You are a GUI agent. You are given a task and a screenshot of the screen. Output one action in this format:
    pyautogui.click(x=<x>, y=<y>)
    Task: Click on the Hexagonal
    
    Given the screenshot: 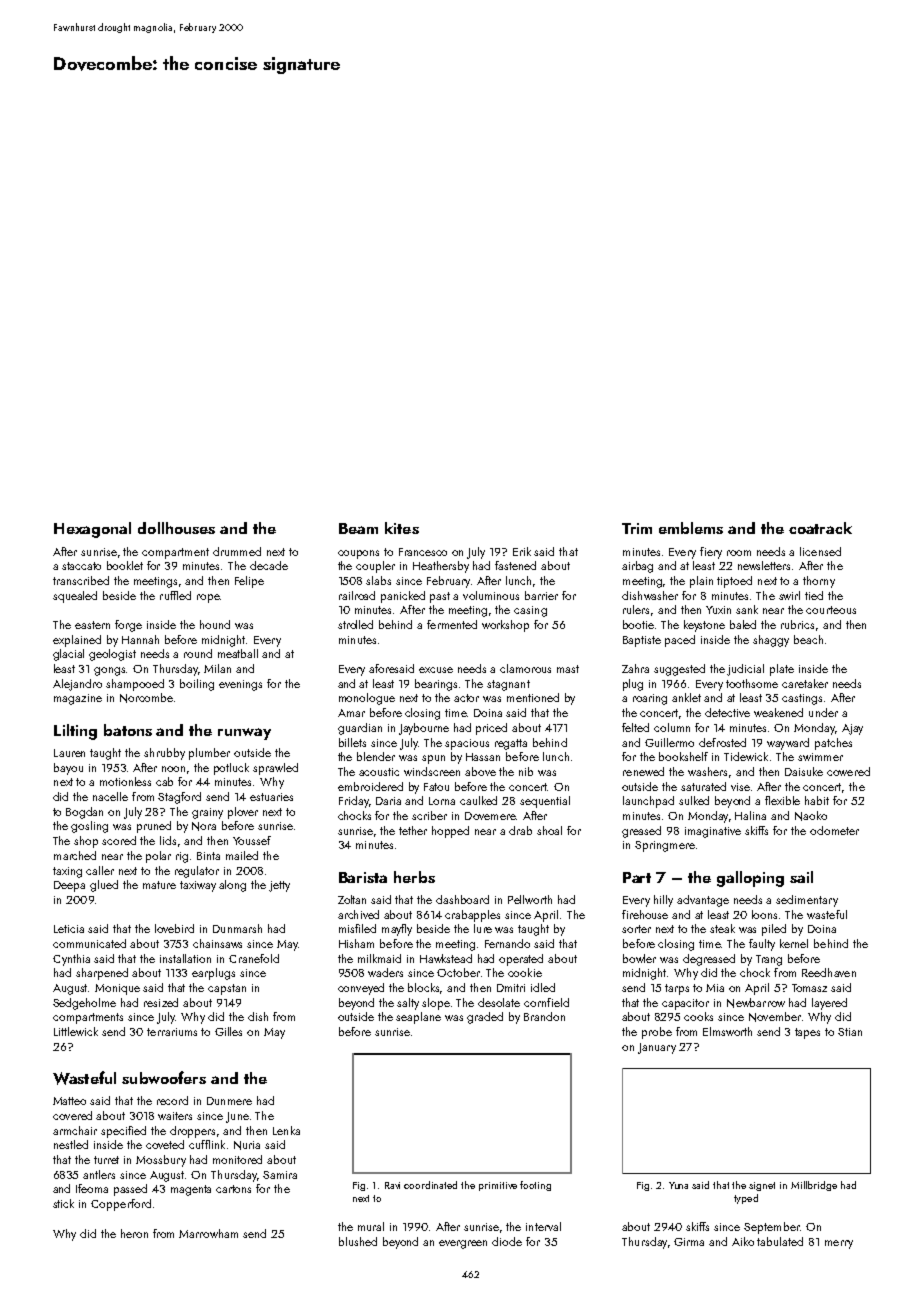 What is the action you would take?
    pyautogui.click(x=92, y=530)
